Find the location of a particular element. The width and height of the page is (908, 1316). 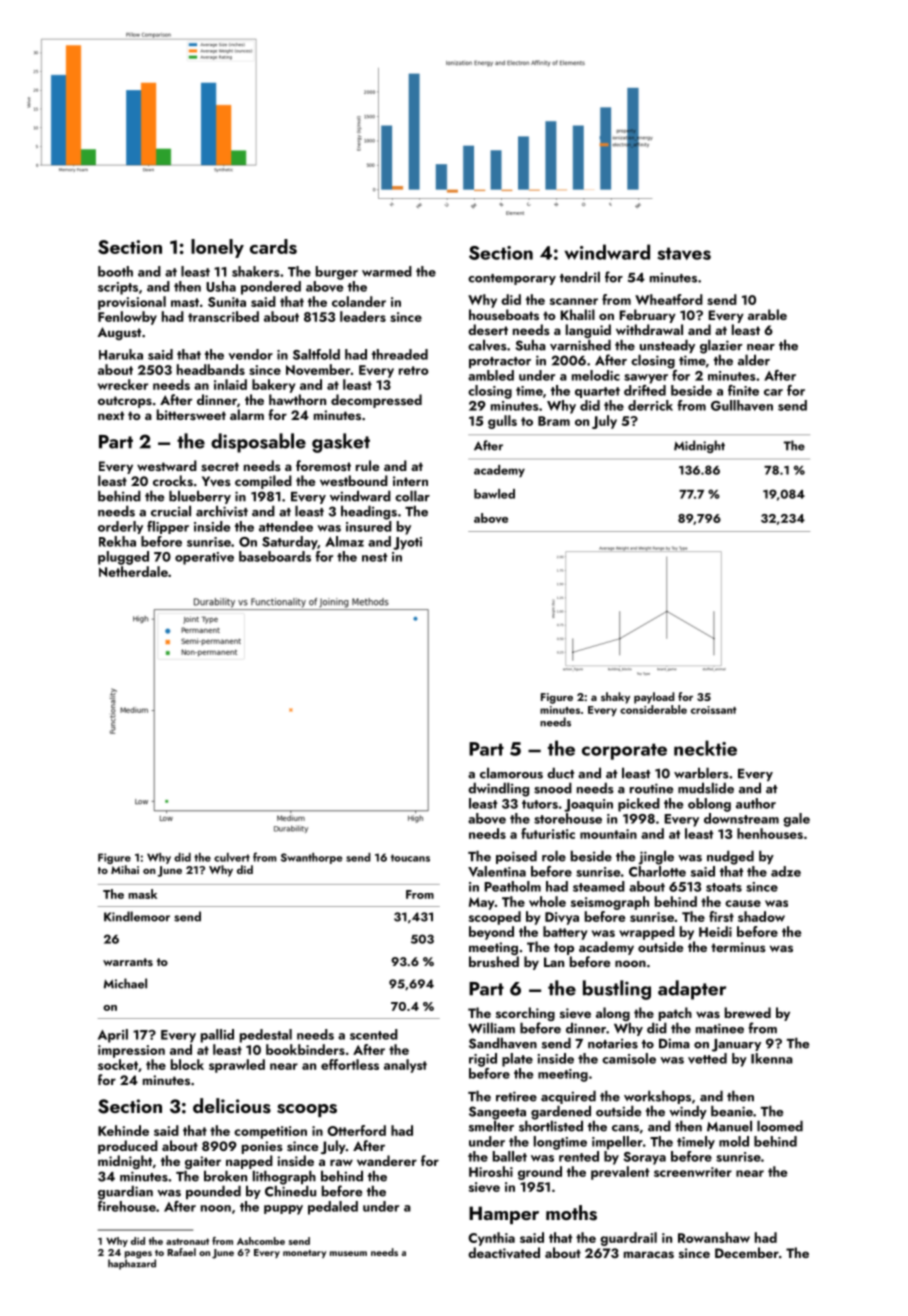

Fenlowby is located at coordinates (127, 318).
